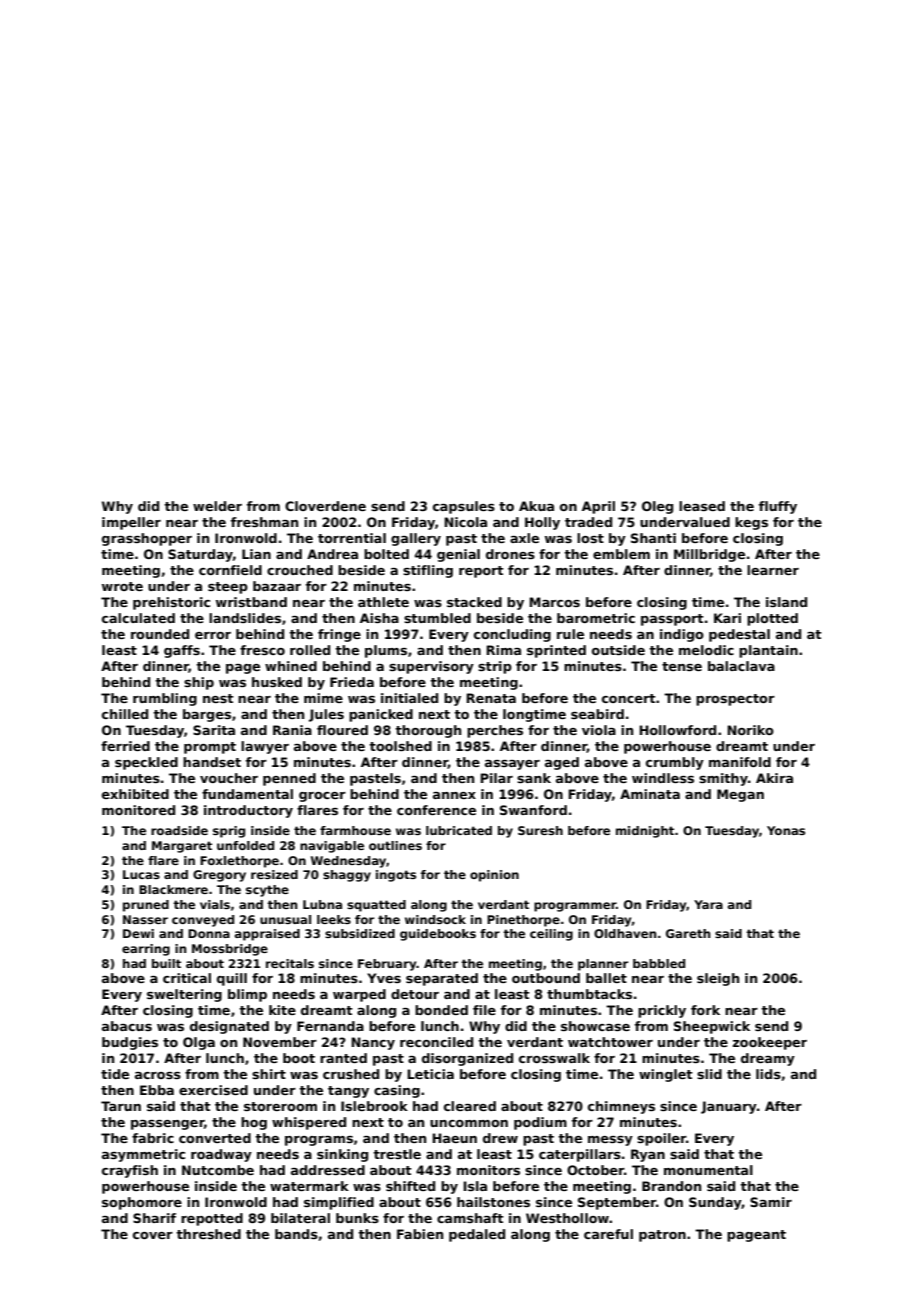  I want to click on Tarun, so click(121, 1106).
